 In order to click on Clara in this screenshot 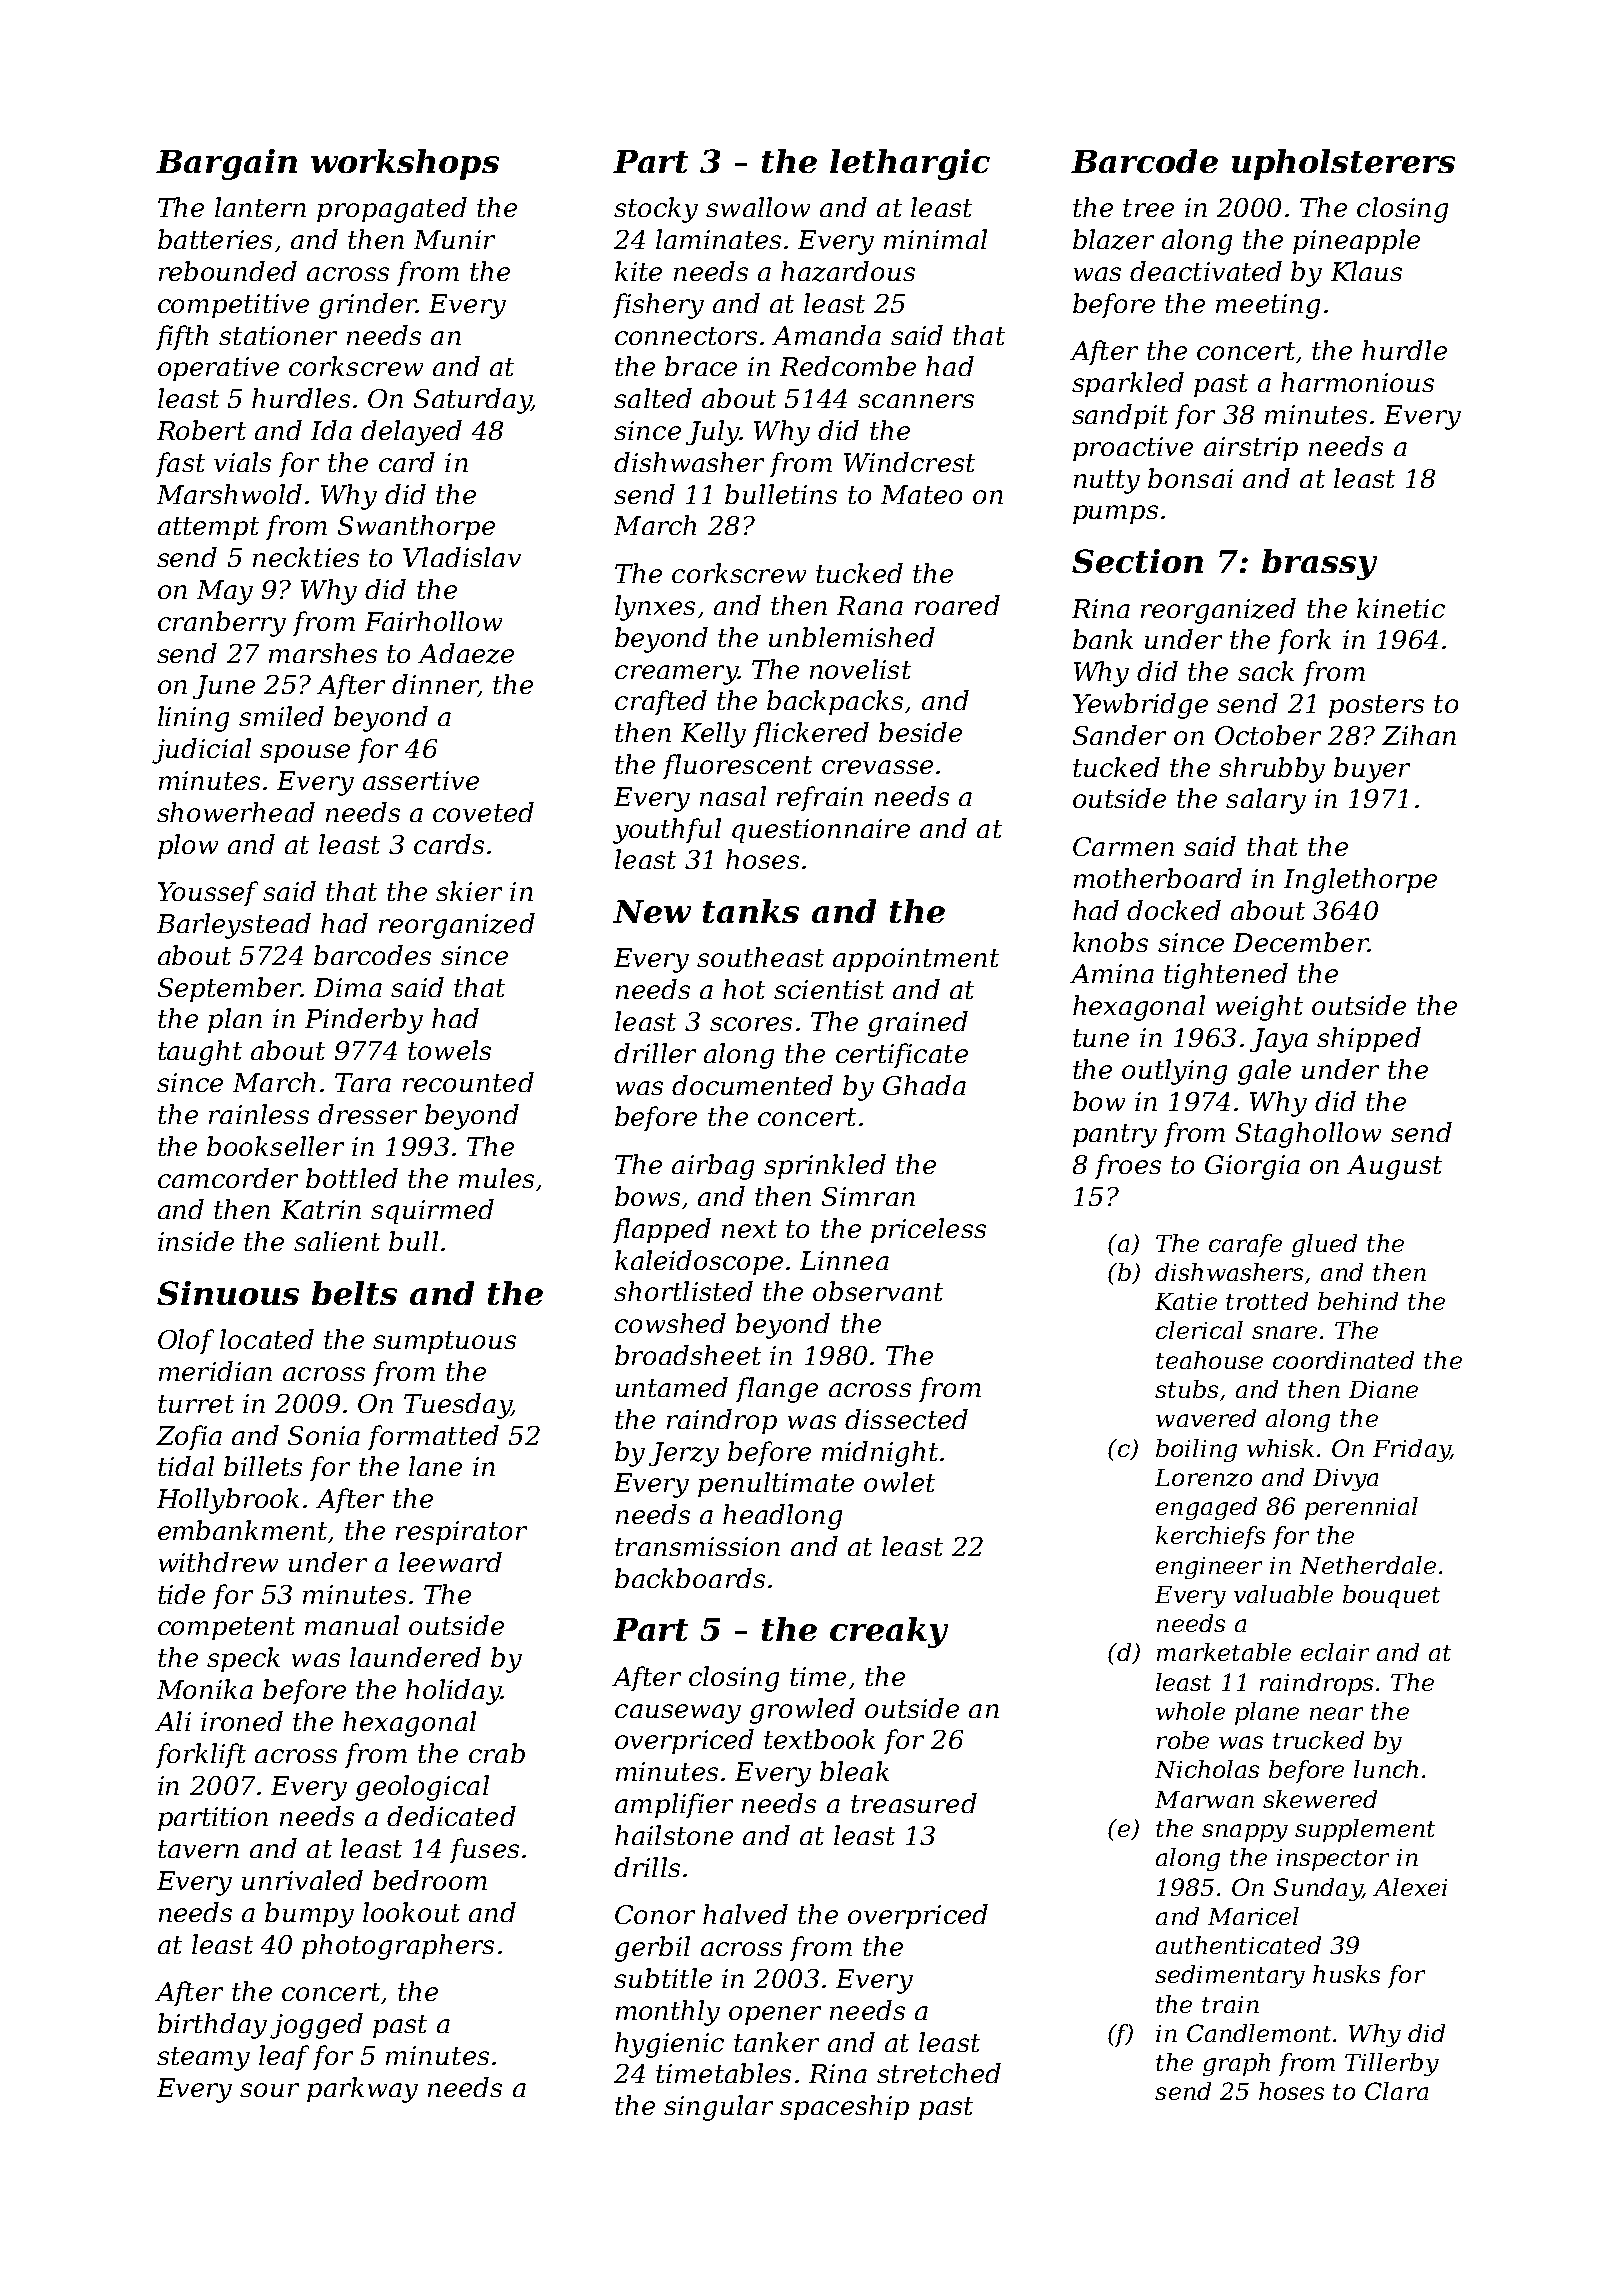, I will do `click(1396, 2091)`.
